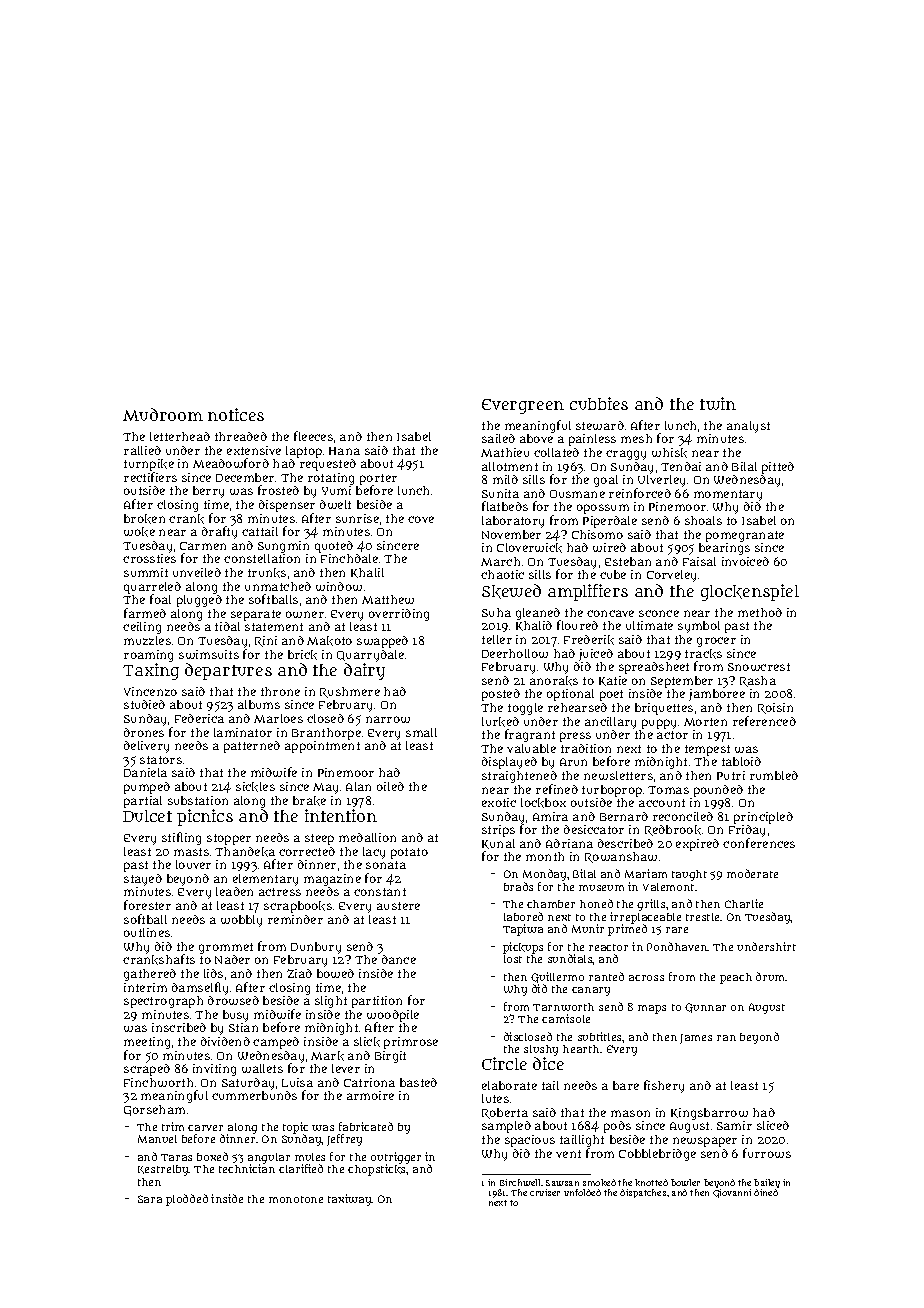 Image resolution: width=924 pixels, height=1308 pixels. Describe the element at coordinates (205, 1128) in the document. I see `carver` at that location.
